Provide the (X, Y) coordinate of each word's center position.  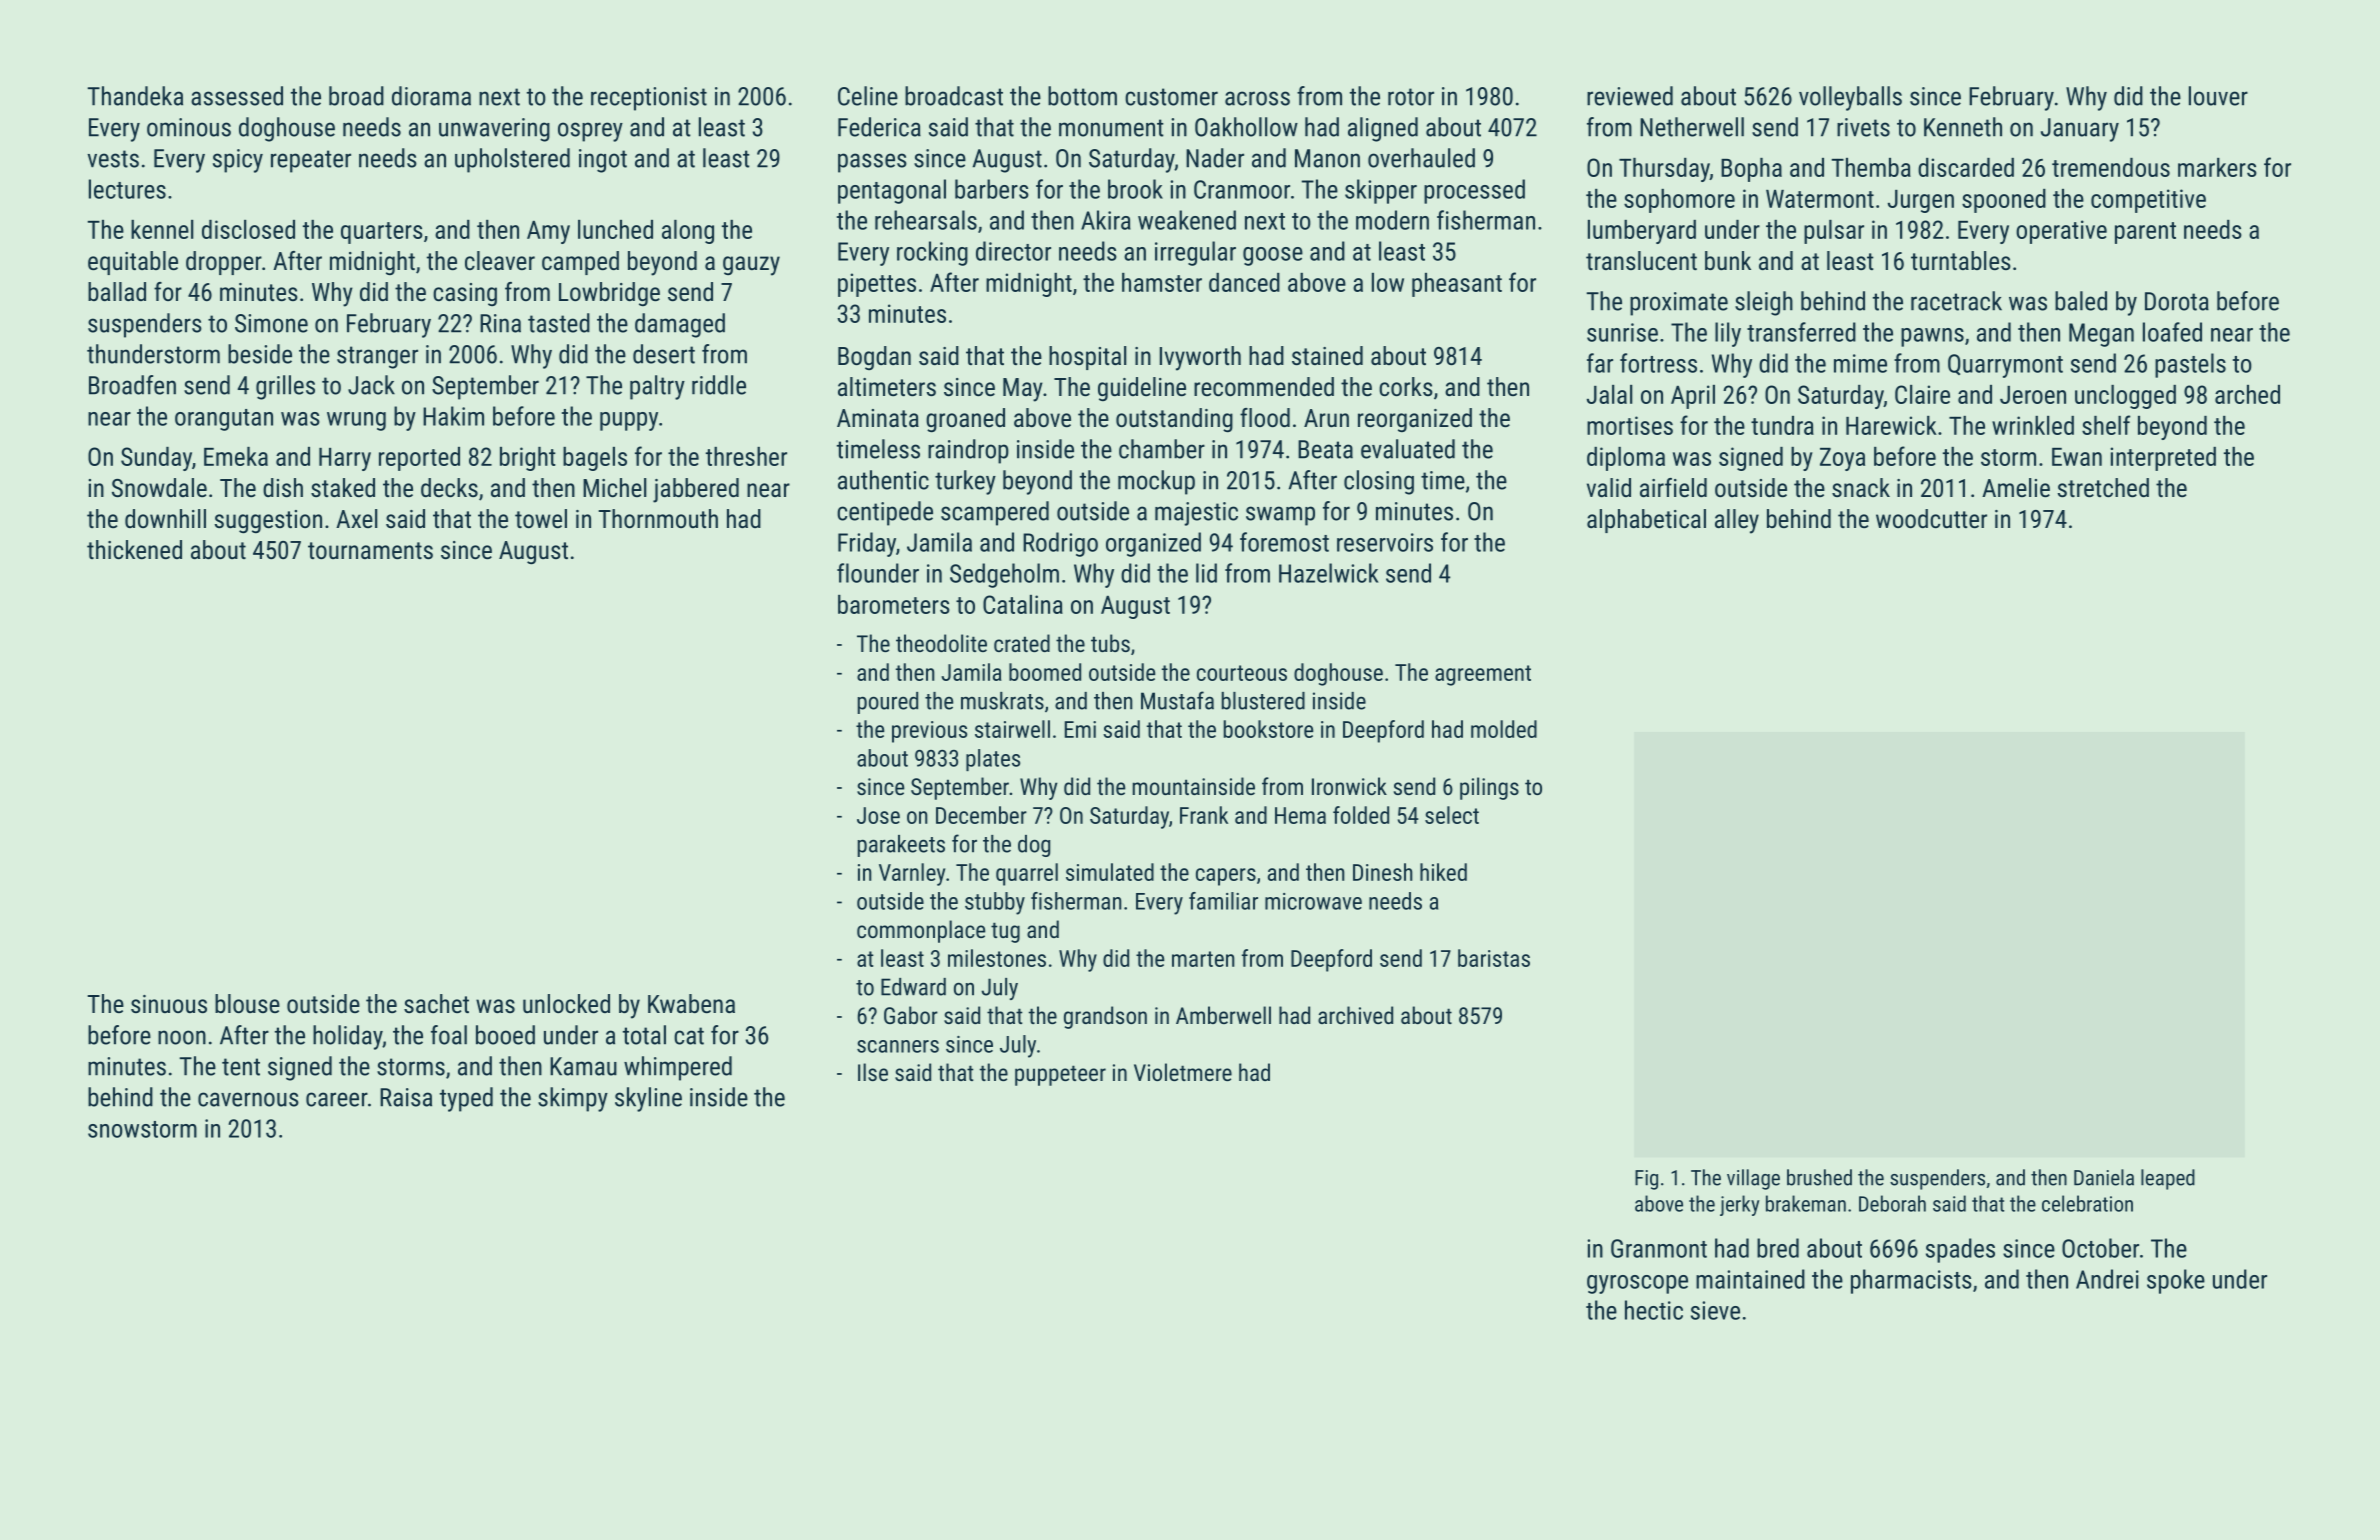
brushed (1819, 1177)
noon (182, 1037)
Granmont (1659, 1248)
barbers (992, 189)
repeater (311, 161)
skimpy (573, 1099)
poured (888, 703)
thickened (134, 549)
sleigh (1764, 303)
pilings (1489, 788)
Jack (371, 385)
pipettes (877, 285)
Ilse (873, 1072)
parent (2145, 233)
